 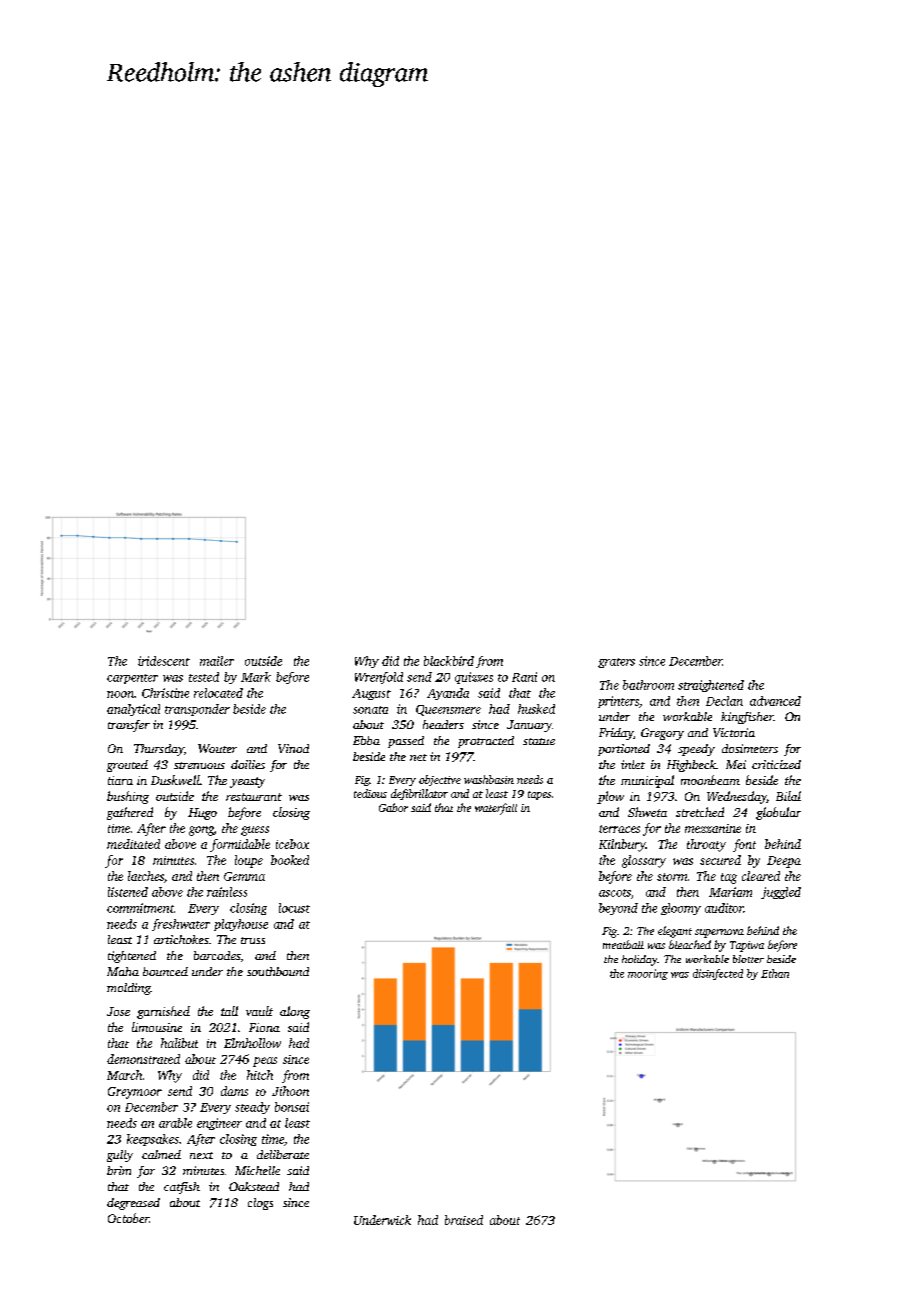 What do you see at coordinates (217, 661) in the page?
I see `mailer` at bounding box center [217, 661].
